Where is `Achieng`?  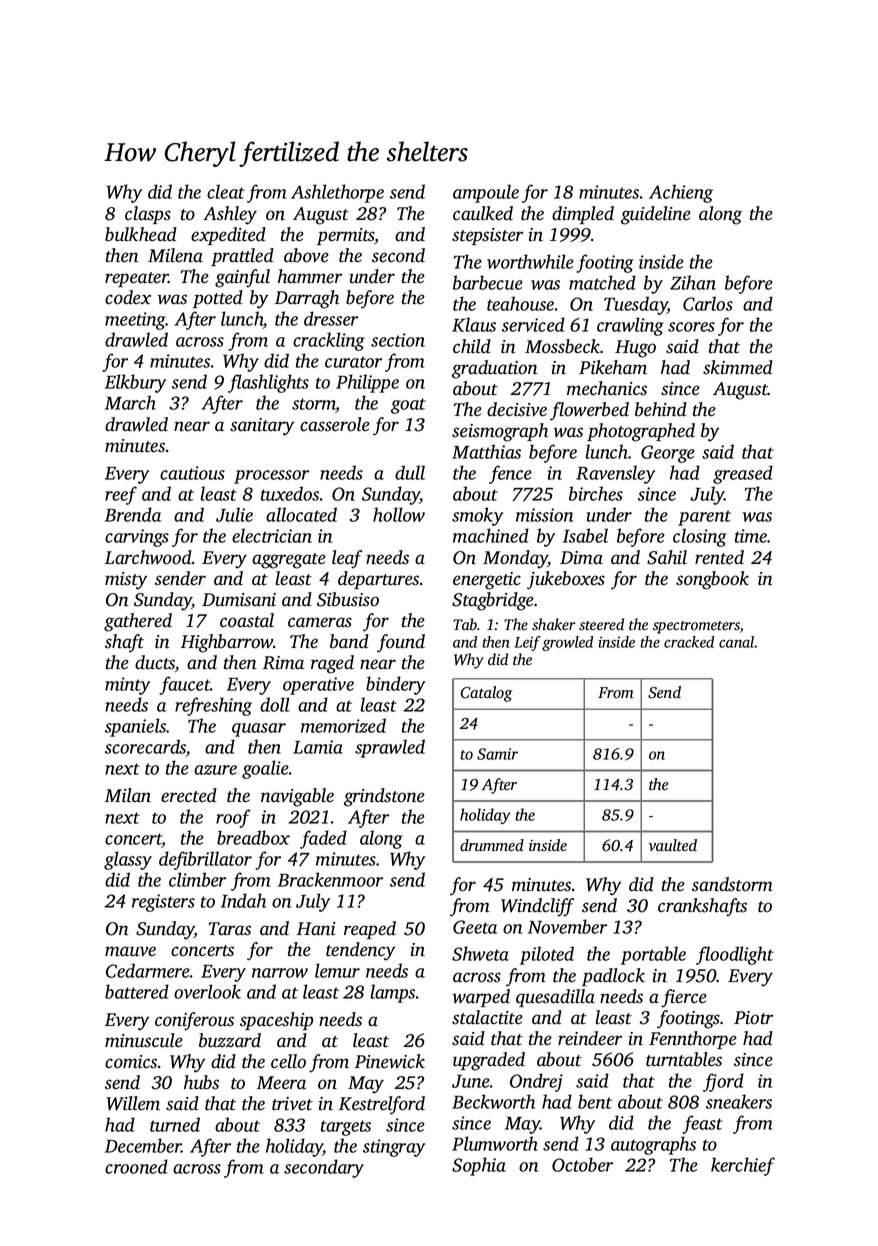 Achieng is located at coordinates (681, 193).
